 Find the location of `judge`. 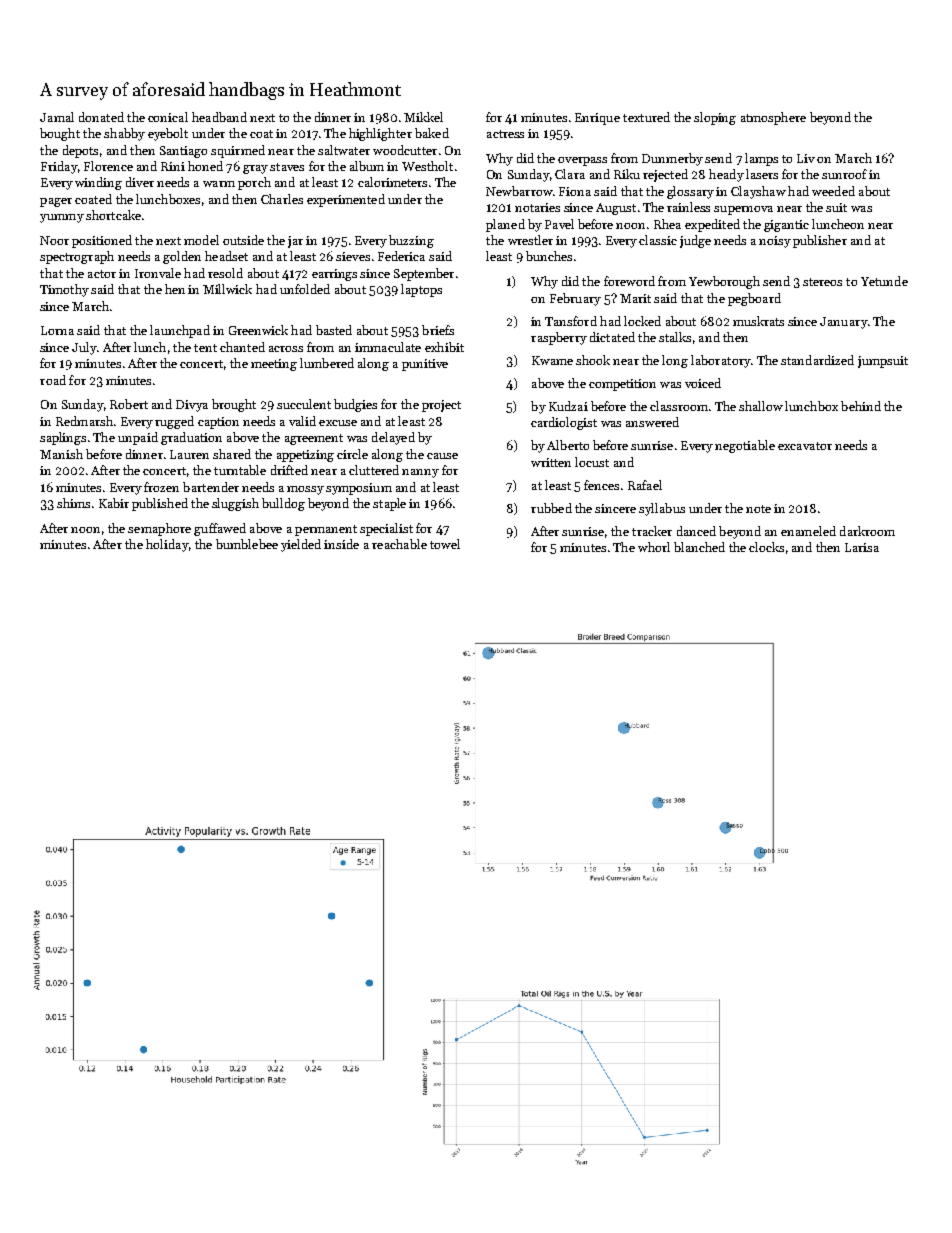

judge is located at coordinates (695, 241).
